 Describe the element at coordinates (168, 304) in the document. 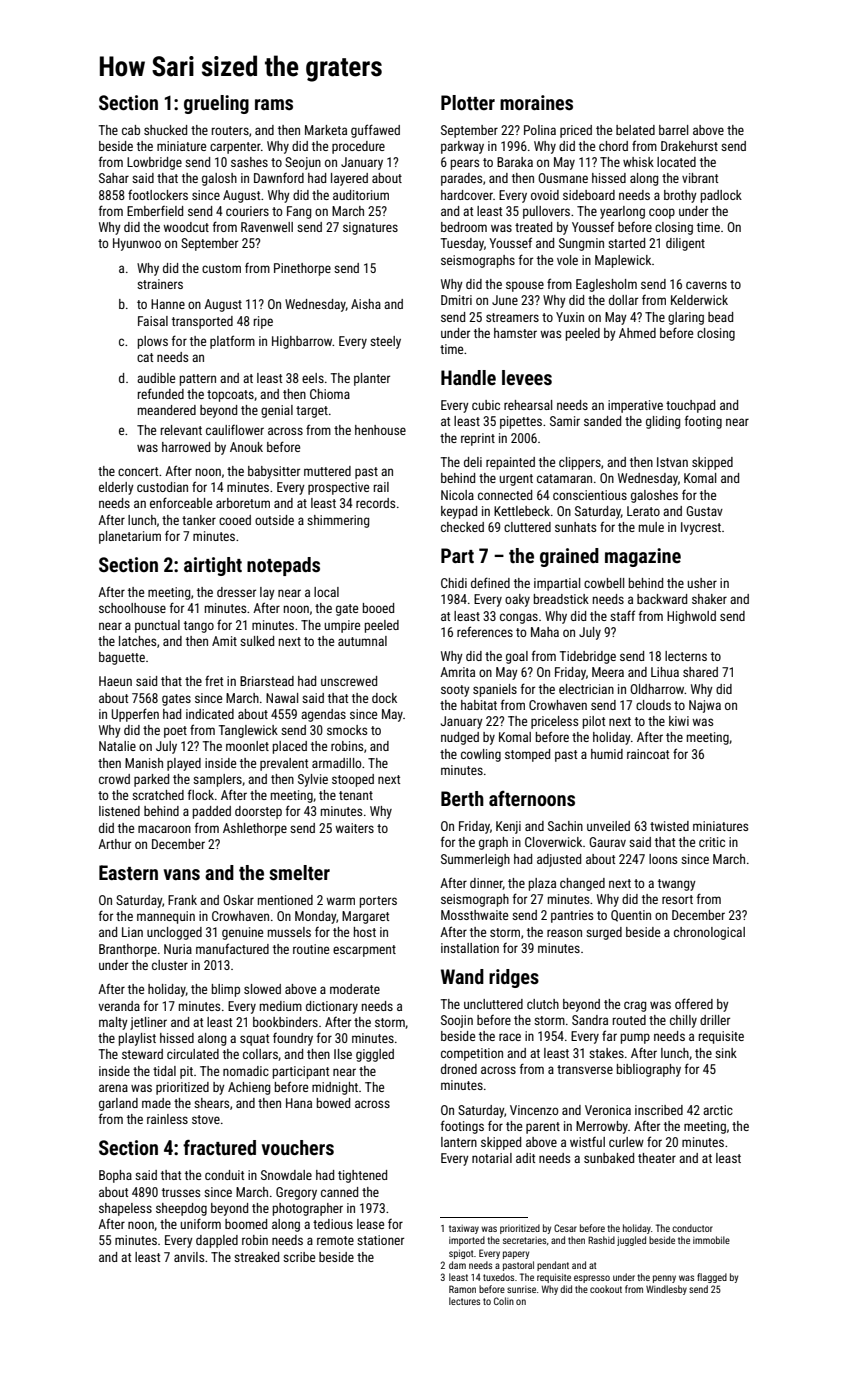

I see `Hanne` at that location.
